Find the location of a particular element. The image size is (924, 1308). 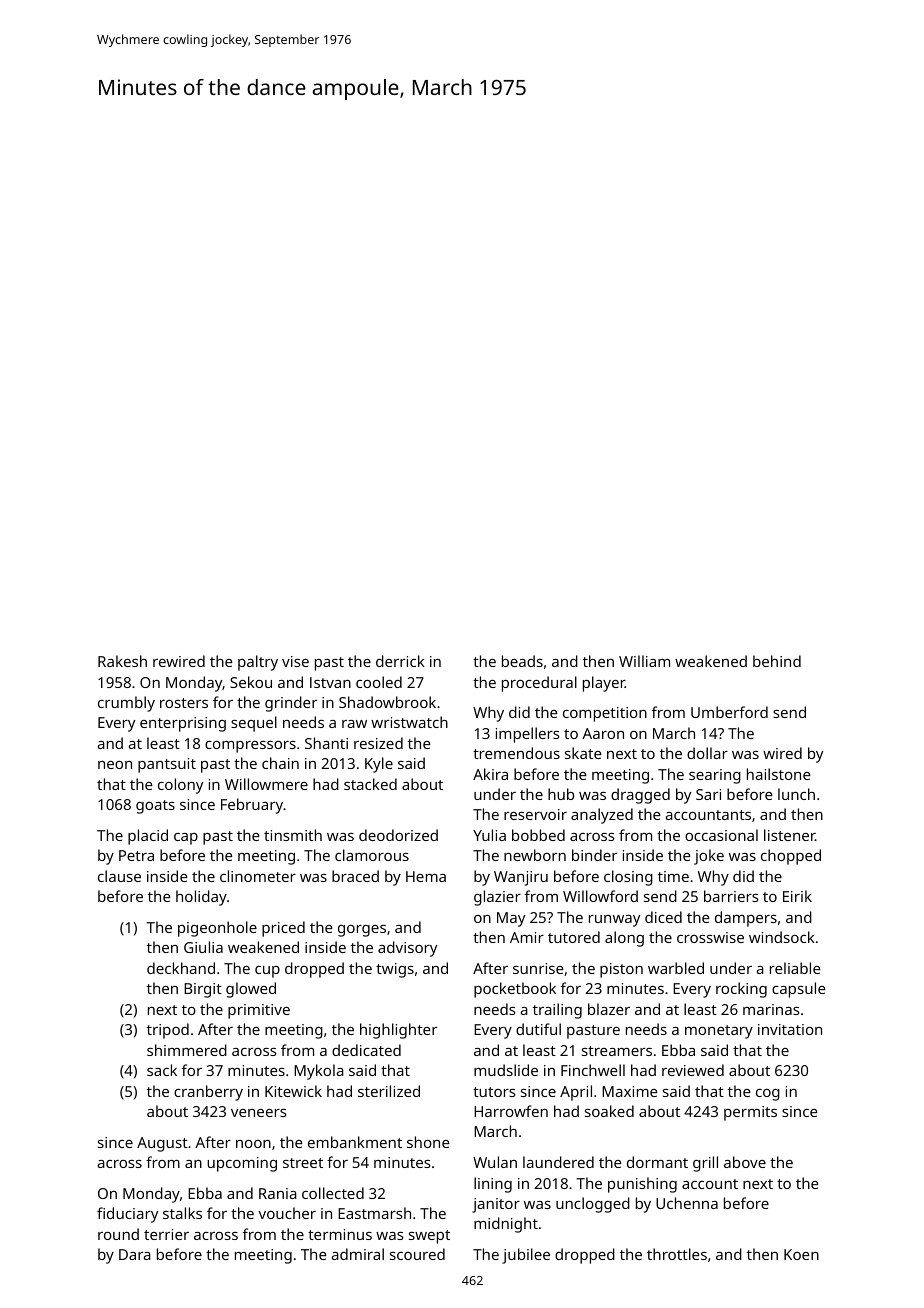

round is located at coordinates (118, 1234).
